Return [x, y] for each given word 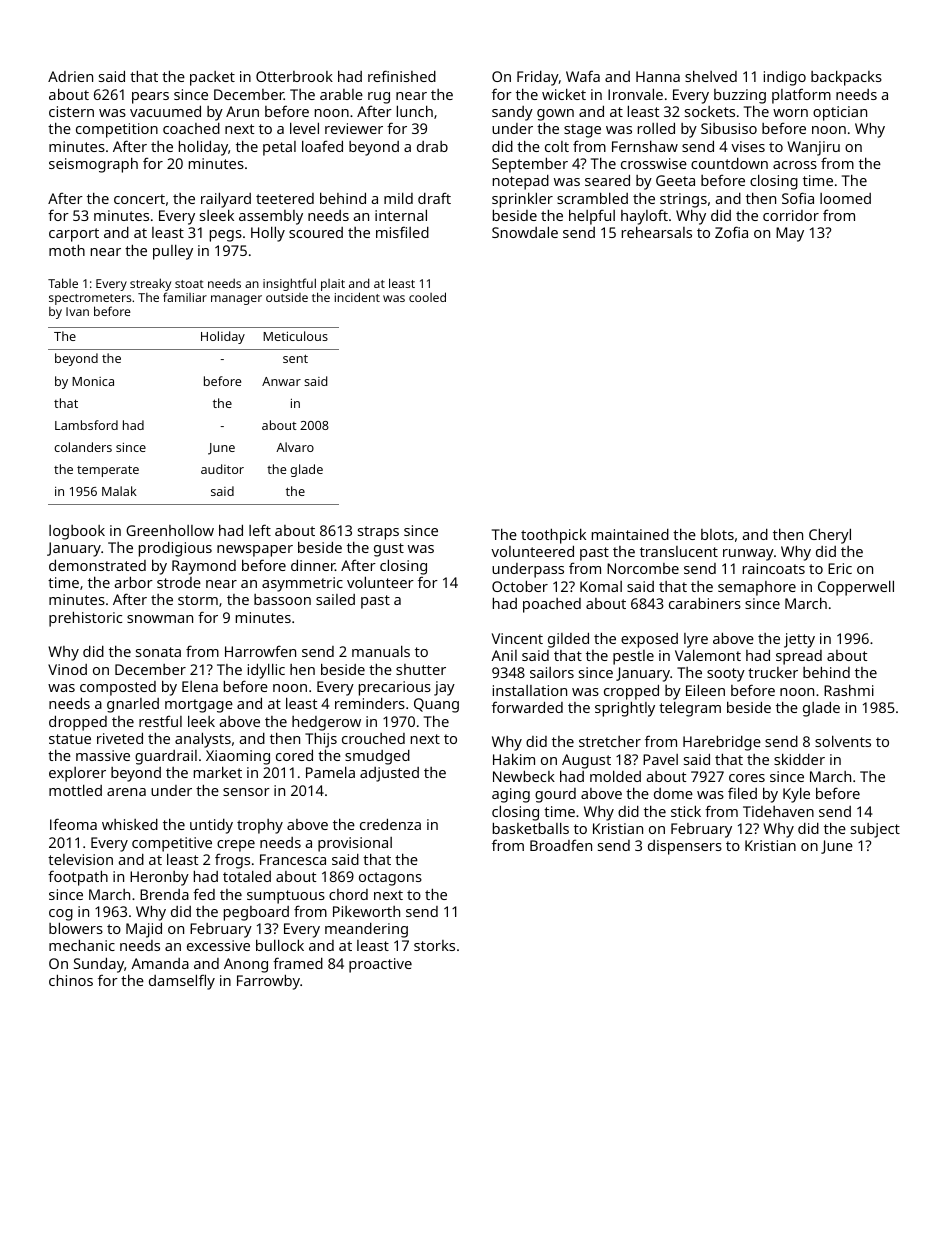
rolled [656, 128]
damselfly [182, 982]
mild [398, 198]
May [790, 234]
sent [295, 358]
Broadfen [561, 845]
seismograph [93, 165]
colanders [83, 447]
